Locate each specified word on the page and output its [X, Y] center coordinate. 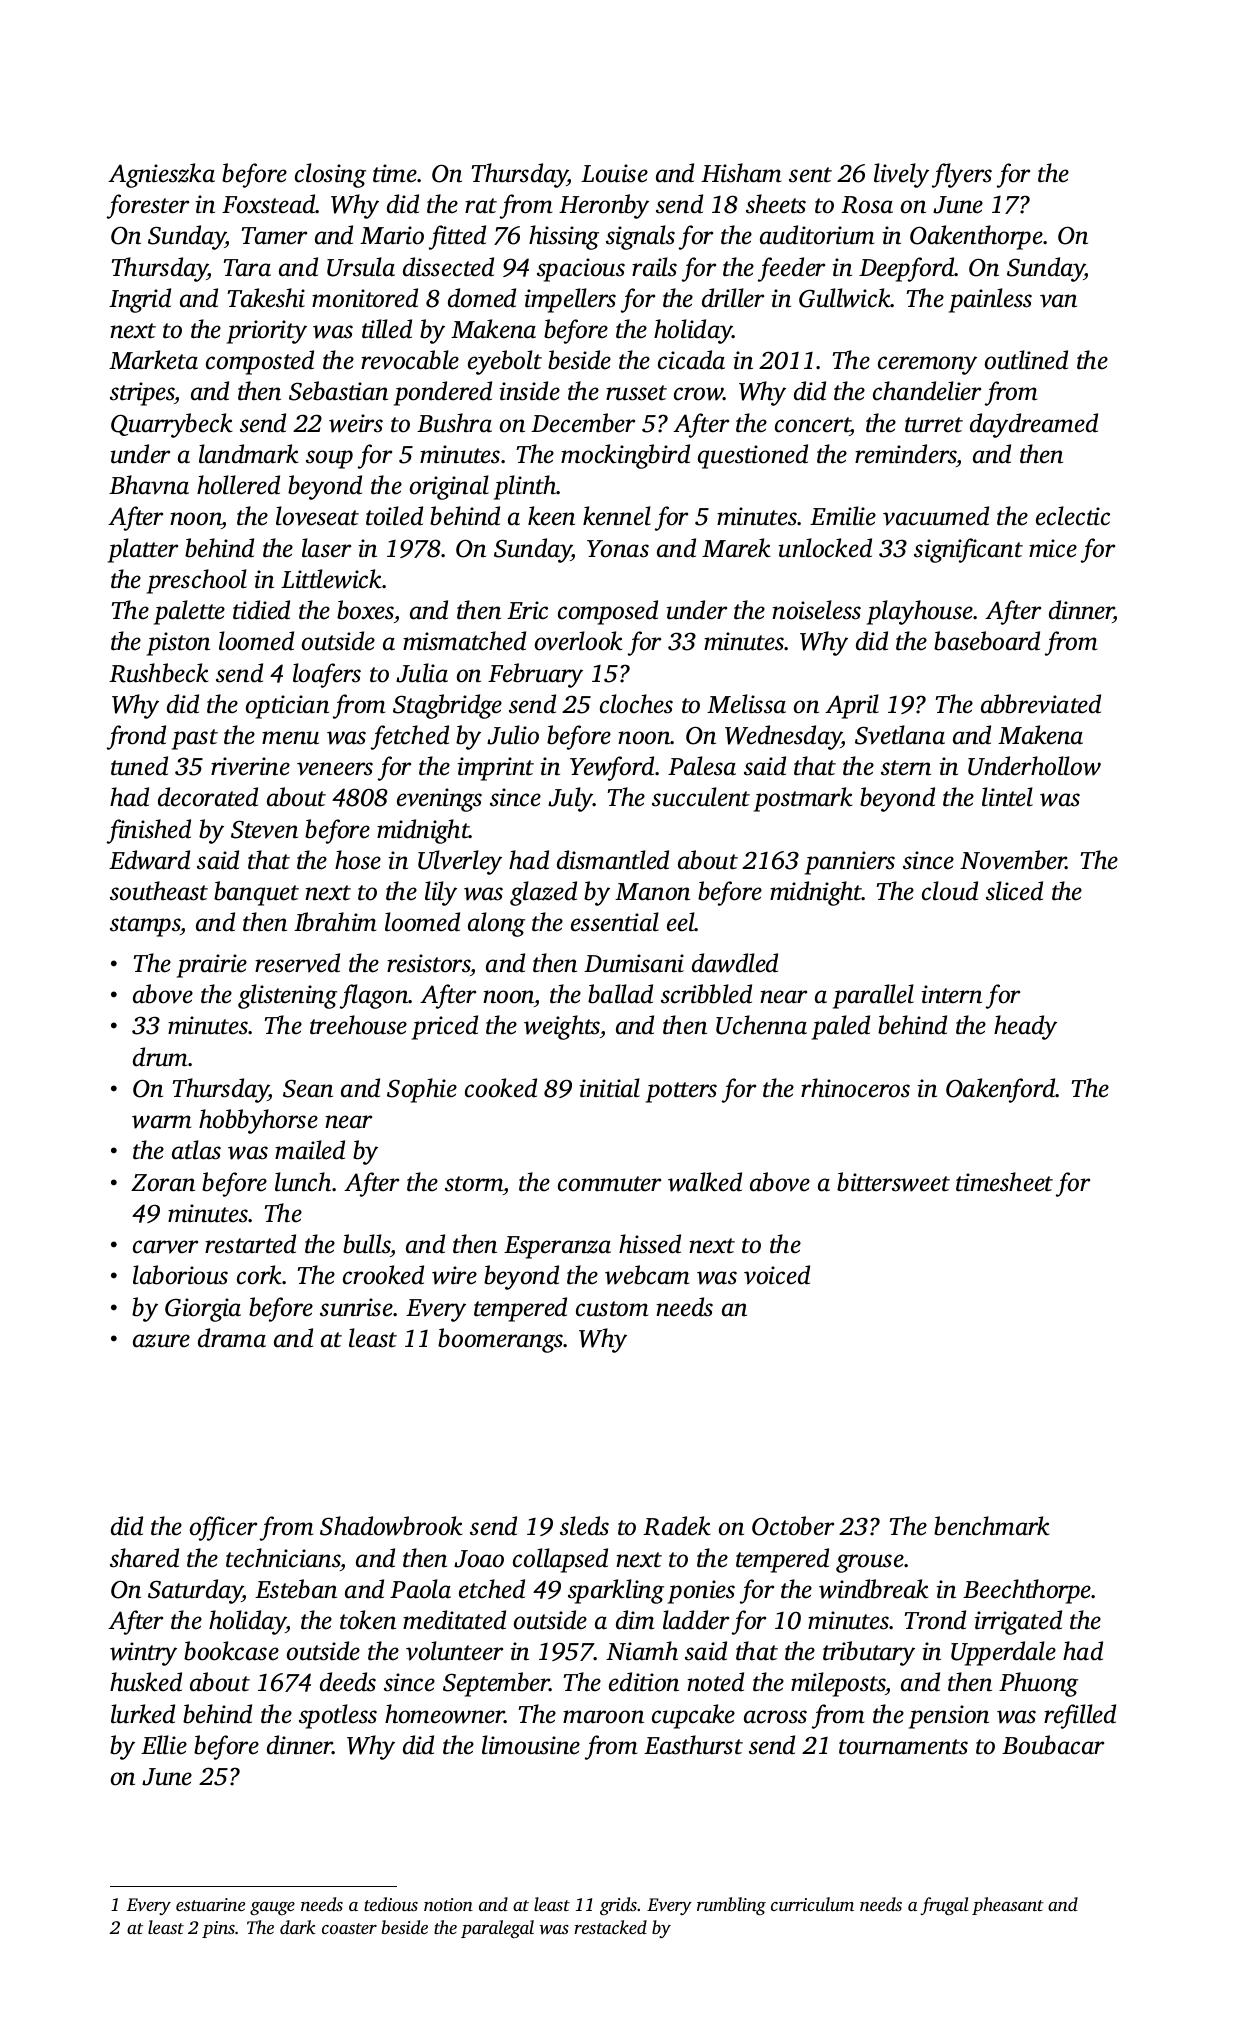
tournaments [903, 1747]
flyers [962, 175]
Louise [614, 173]
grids [618, 1906]
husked [146, 1682]
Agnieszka [161, 175]
